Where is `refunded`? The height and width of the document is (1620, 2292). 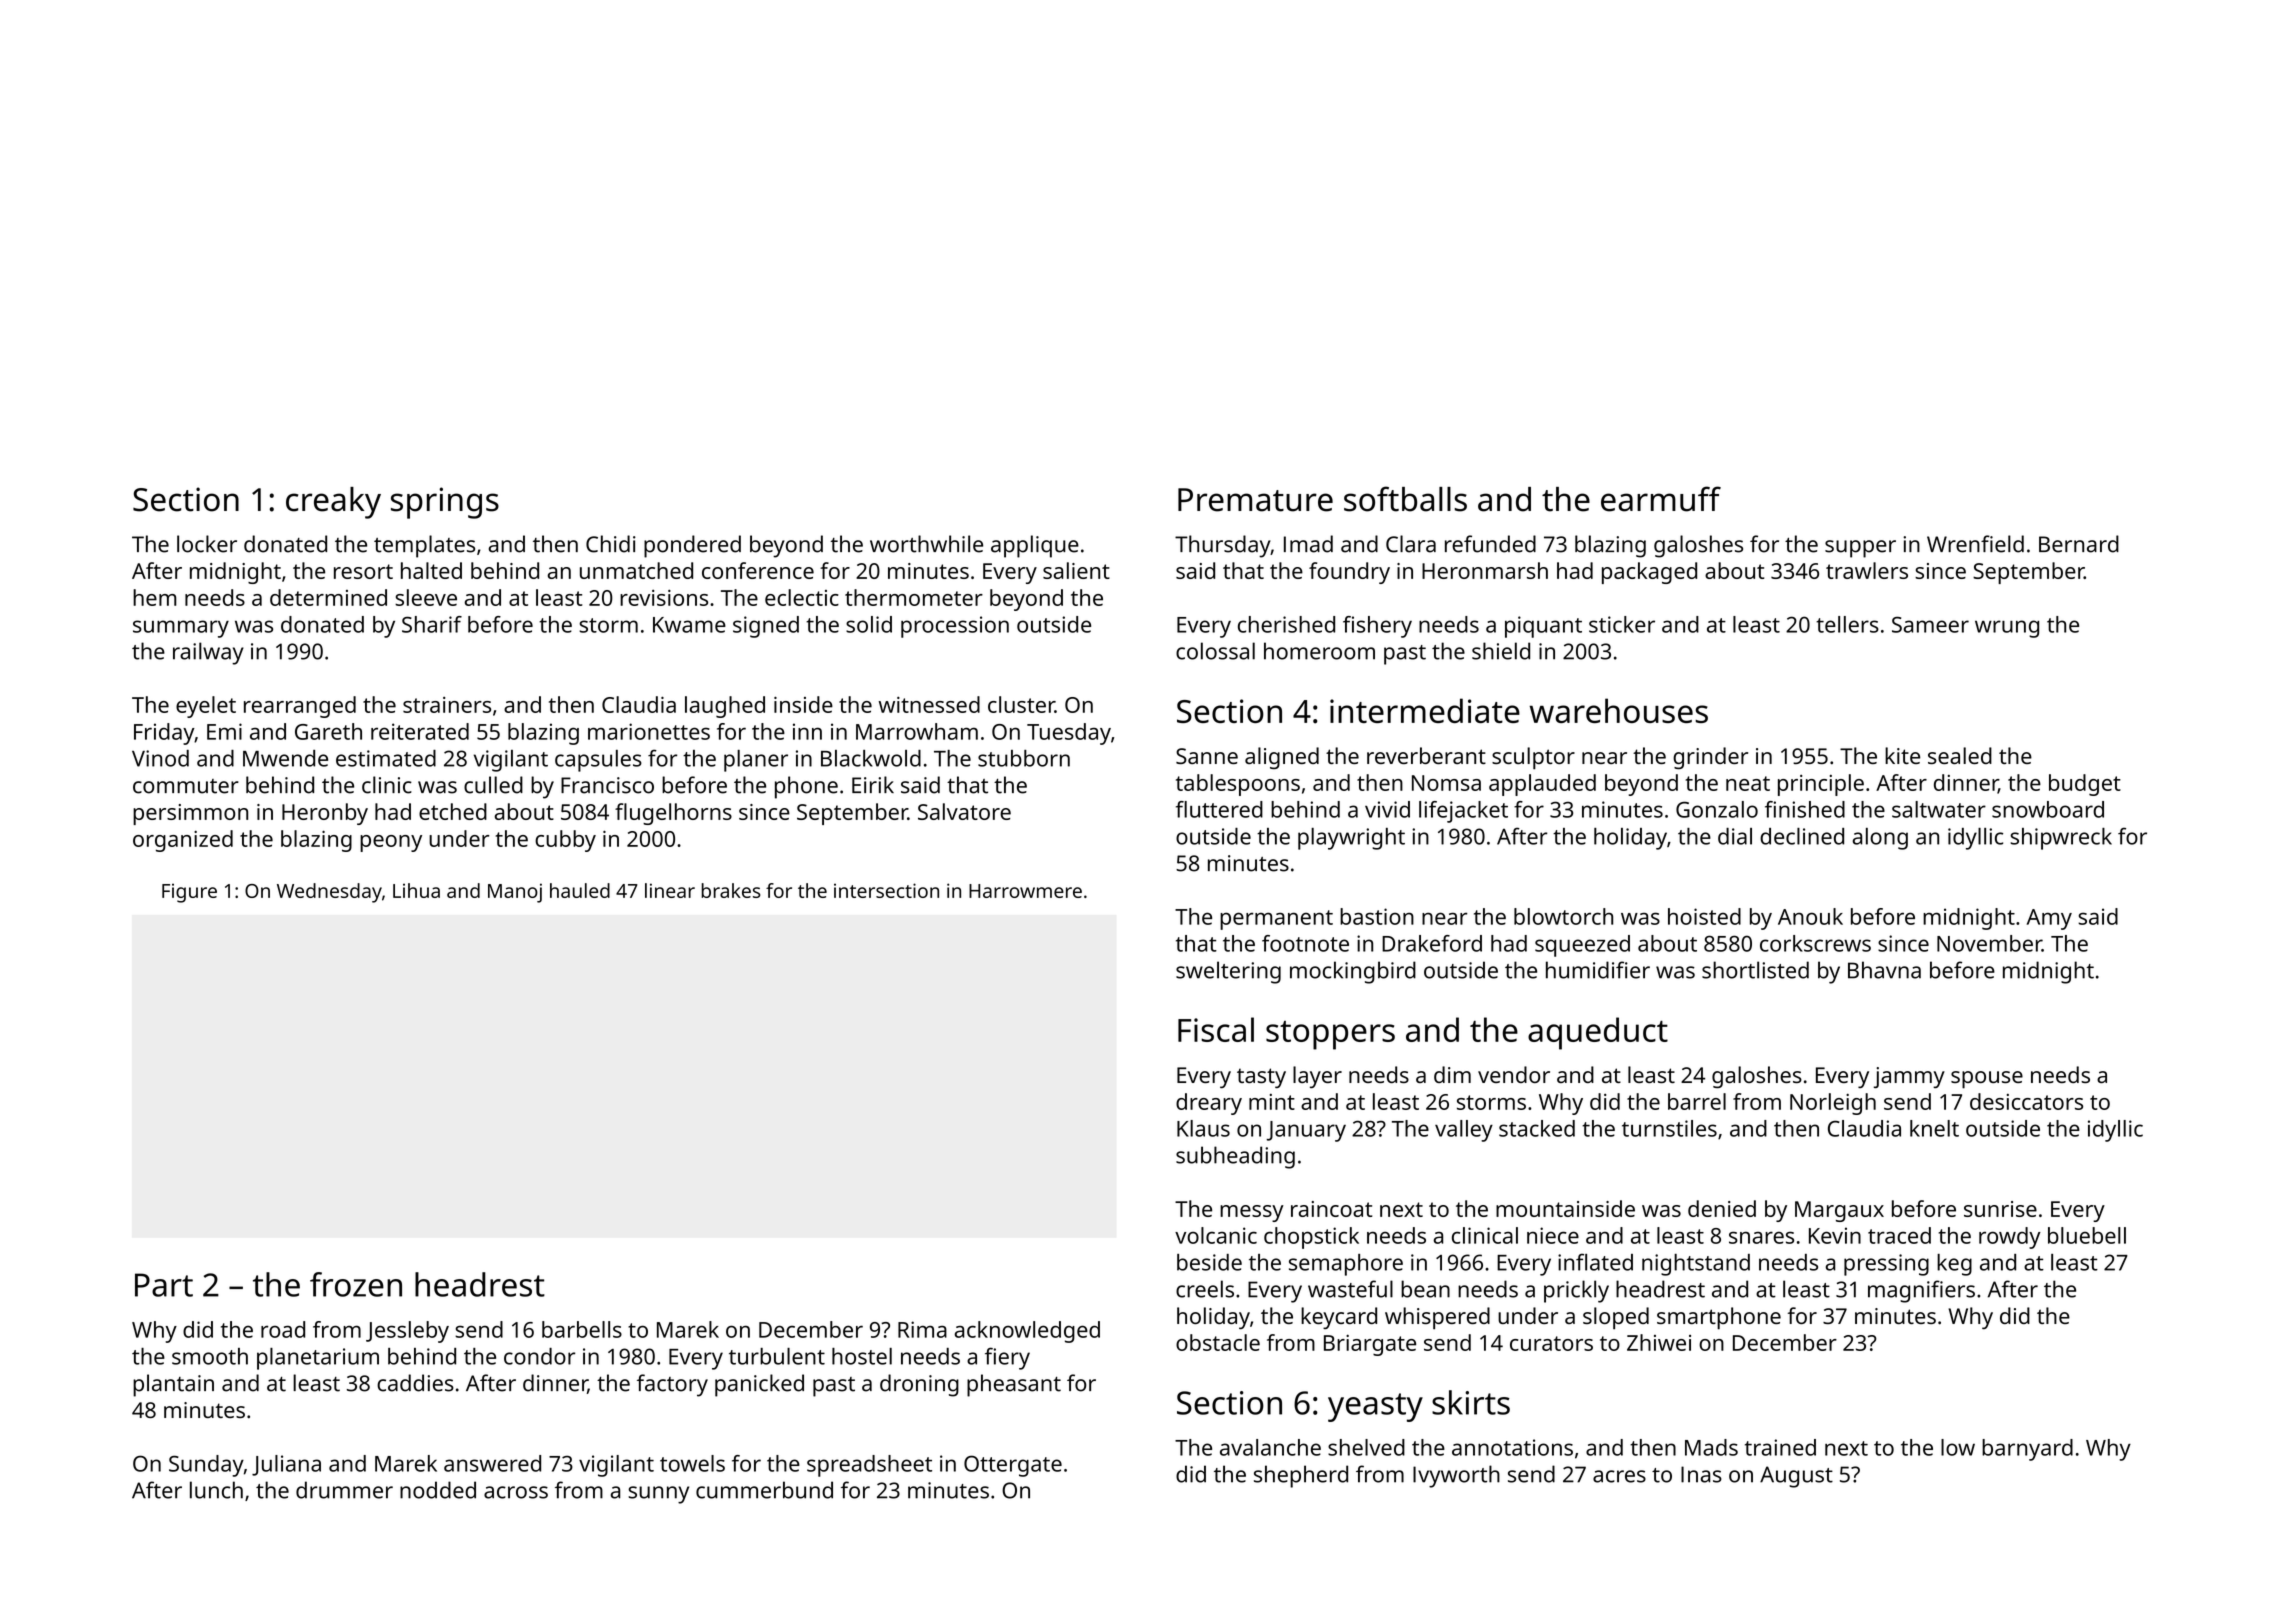
refunded is located at coordinates (1490, 544).
